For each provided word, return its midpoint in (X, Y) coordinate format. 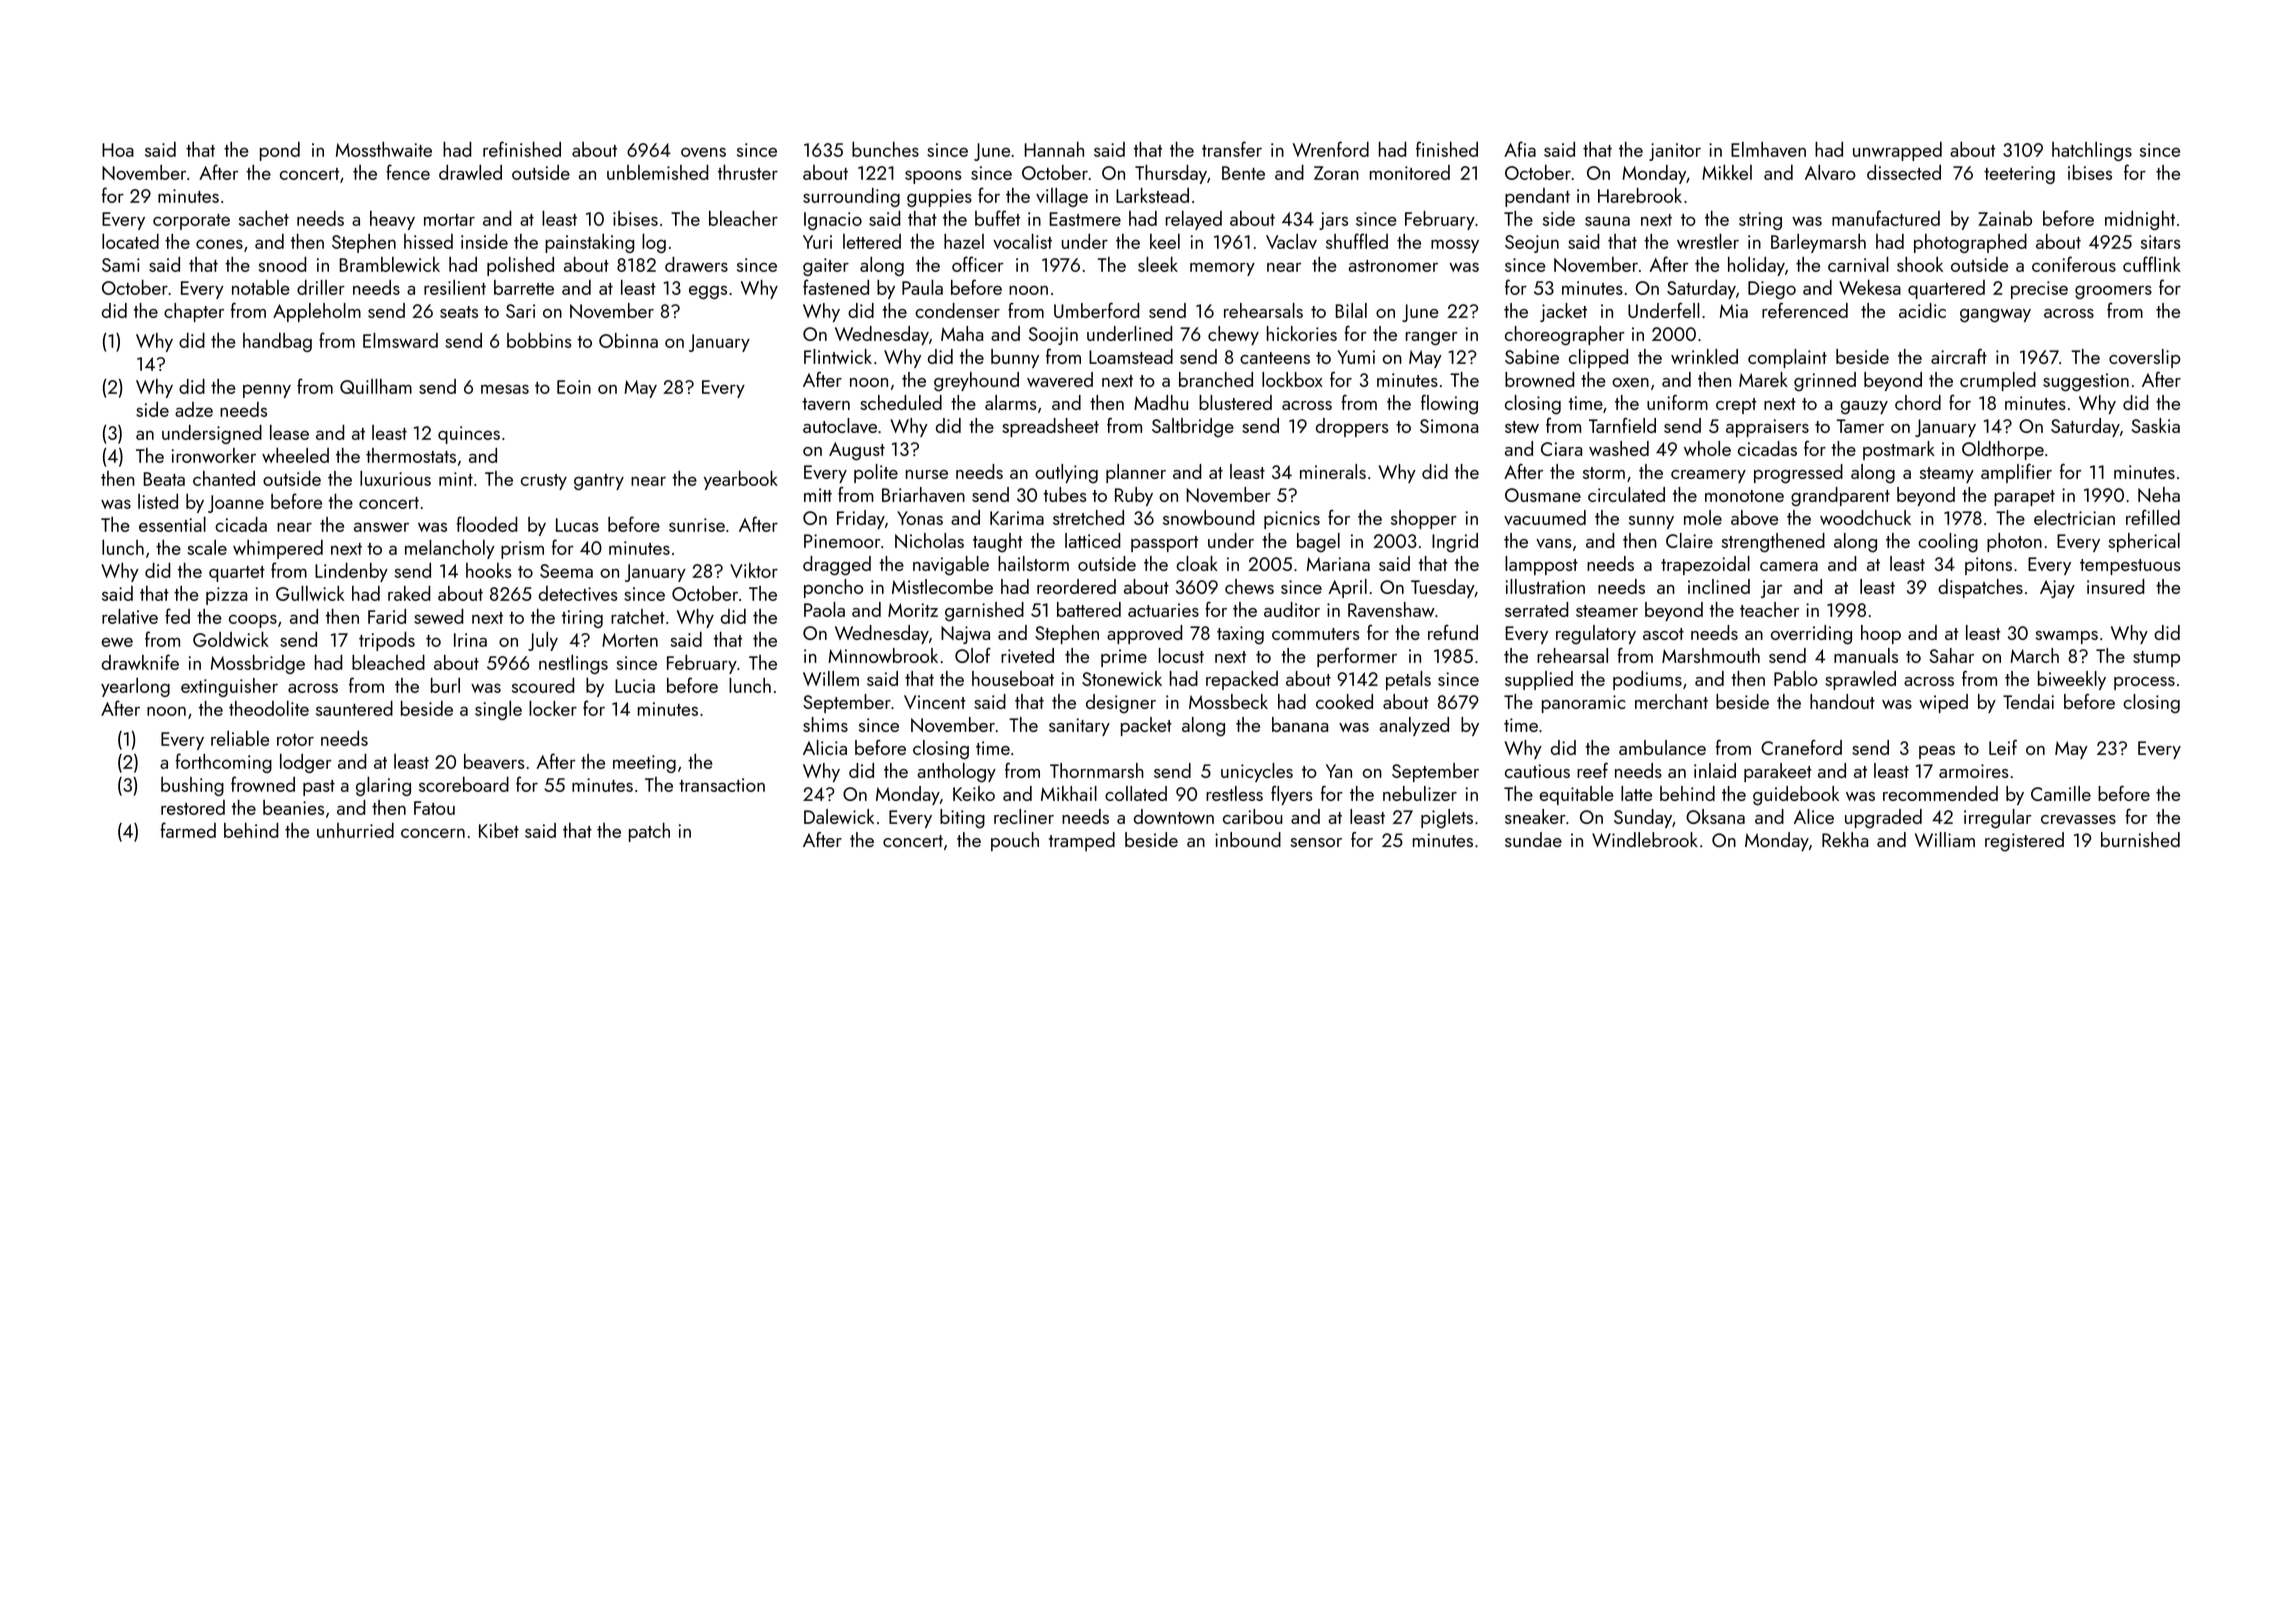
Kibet (499, 830)
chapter (194, 312)
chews (1249, 586)
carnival (1858, 264)
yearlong (135, 687)
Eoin (574, 387)
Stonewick (1122, 678)
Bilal (1351, 310)
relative (130, 616)
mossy (1455, 246)
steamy (1947, 475)
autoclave (840, 425)
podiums (1647, 680)
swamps (2067, 637)
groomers (2113, 292)
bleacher (743, 218)
